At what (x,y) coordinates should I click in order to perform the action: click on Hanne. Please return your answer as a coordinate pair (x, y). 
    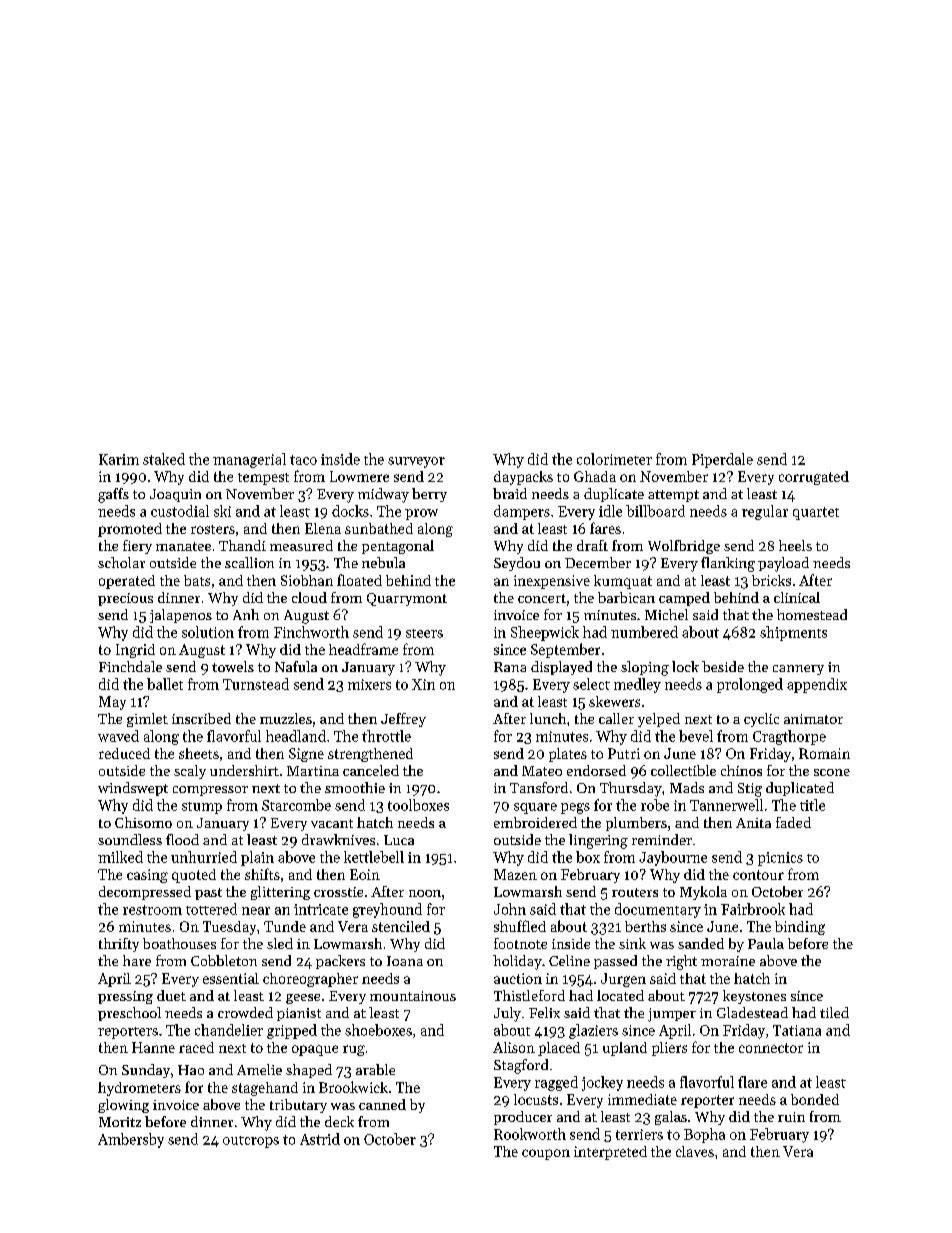
    Looking at the image, I should click on (153, 1047).
